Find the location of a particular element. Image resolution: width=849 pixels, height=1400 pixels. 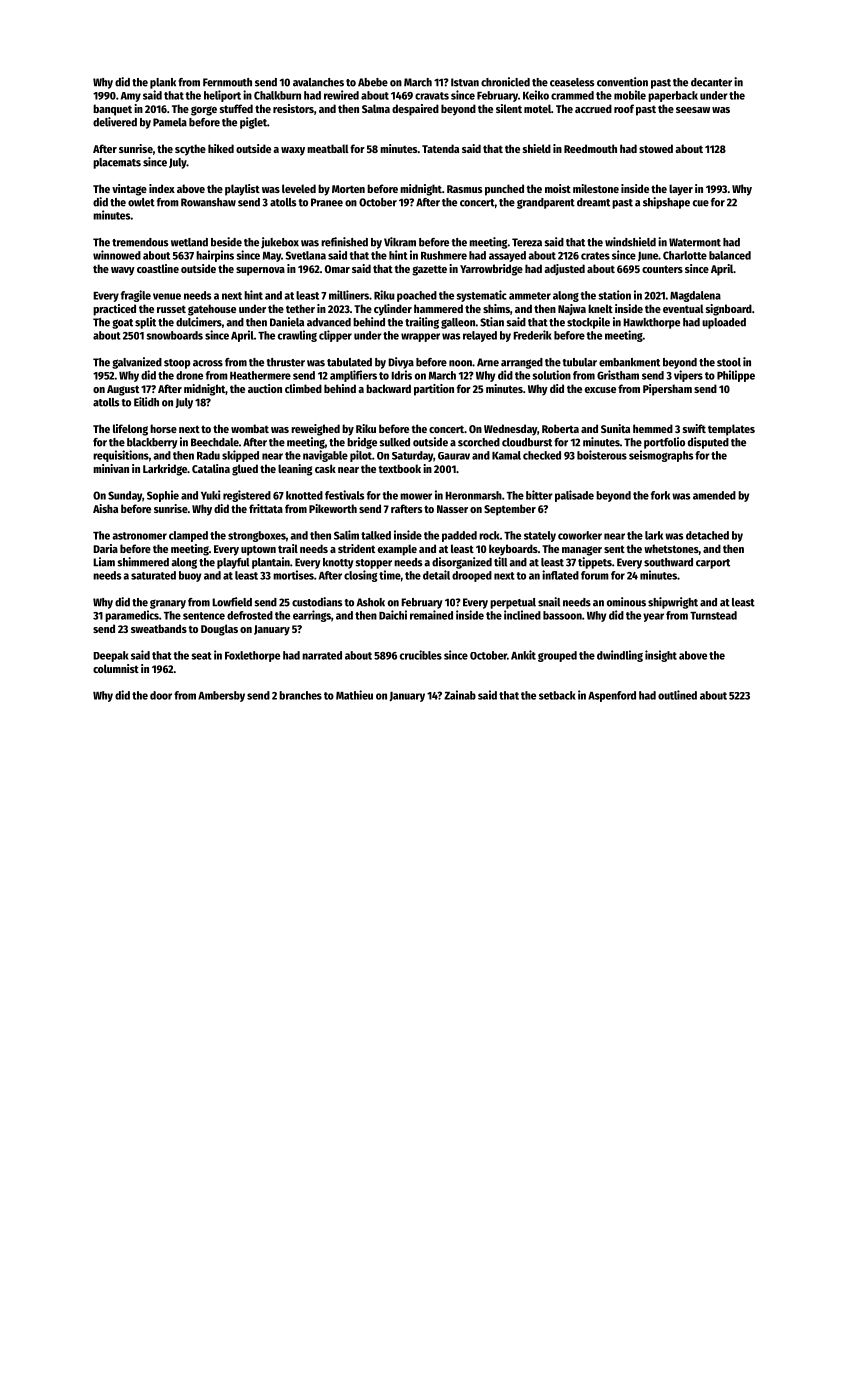

Deepak is located at coordinates (111, 656).
